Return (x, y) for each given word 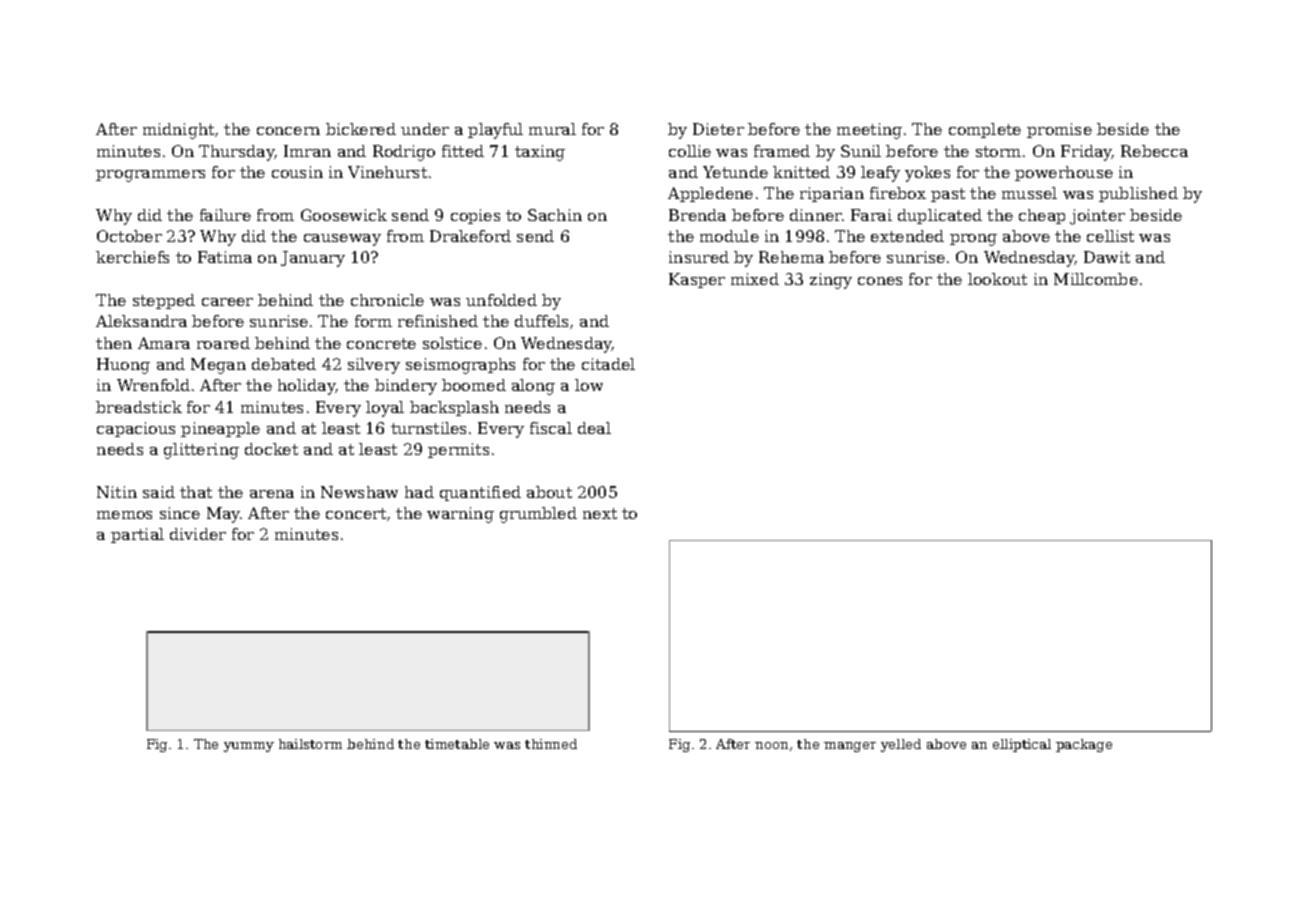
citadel (608, 364)
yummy (249, 747)
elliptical (1022, 745)
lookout (997, 279)
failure (225, 215)
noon (771, 745)
